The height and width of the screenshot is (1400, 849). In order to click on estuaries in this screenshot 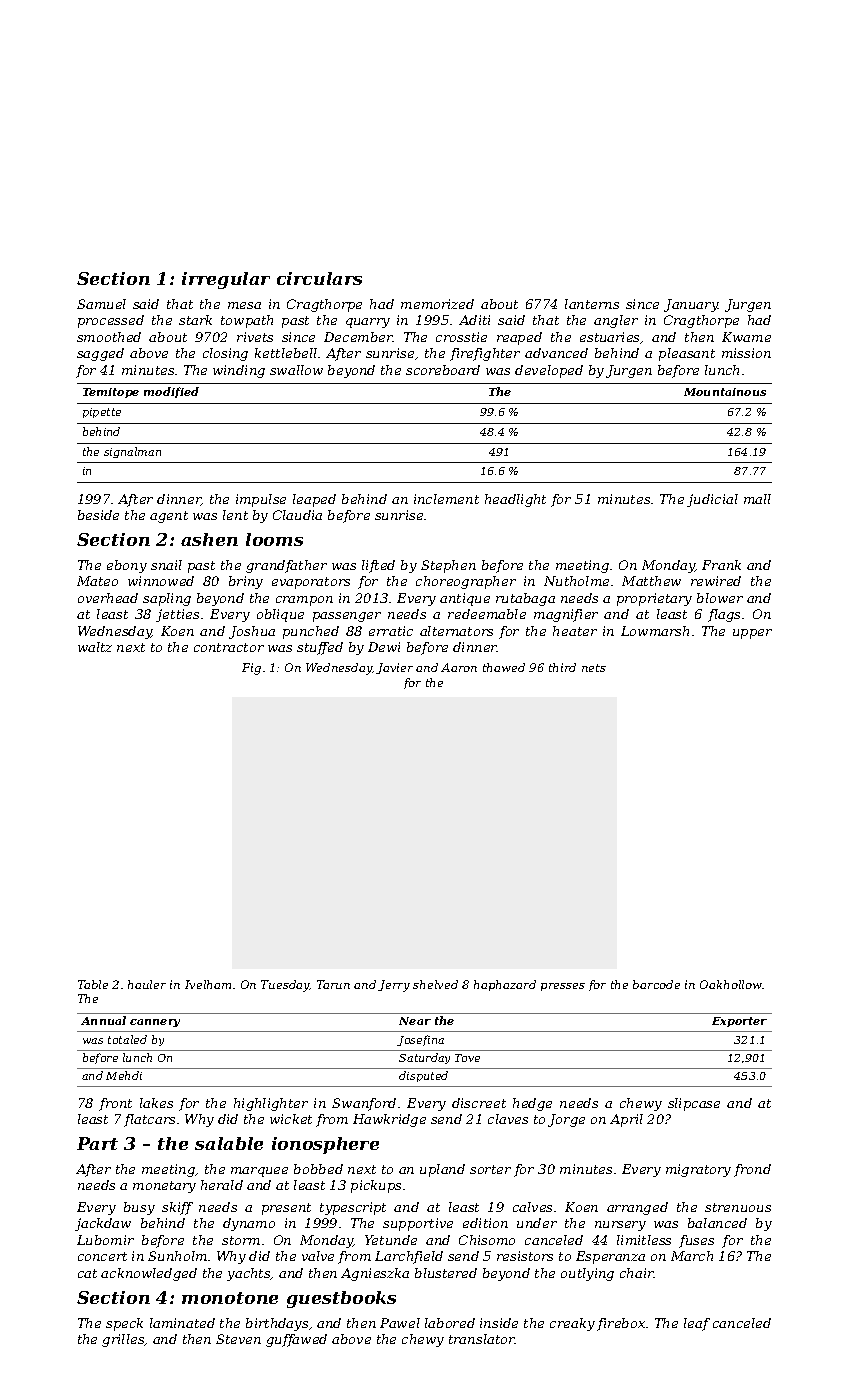, I will do `click(610, 338)`.
